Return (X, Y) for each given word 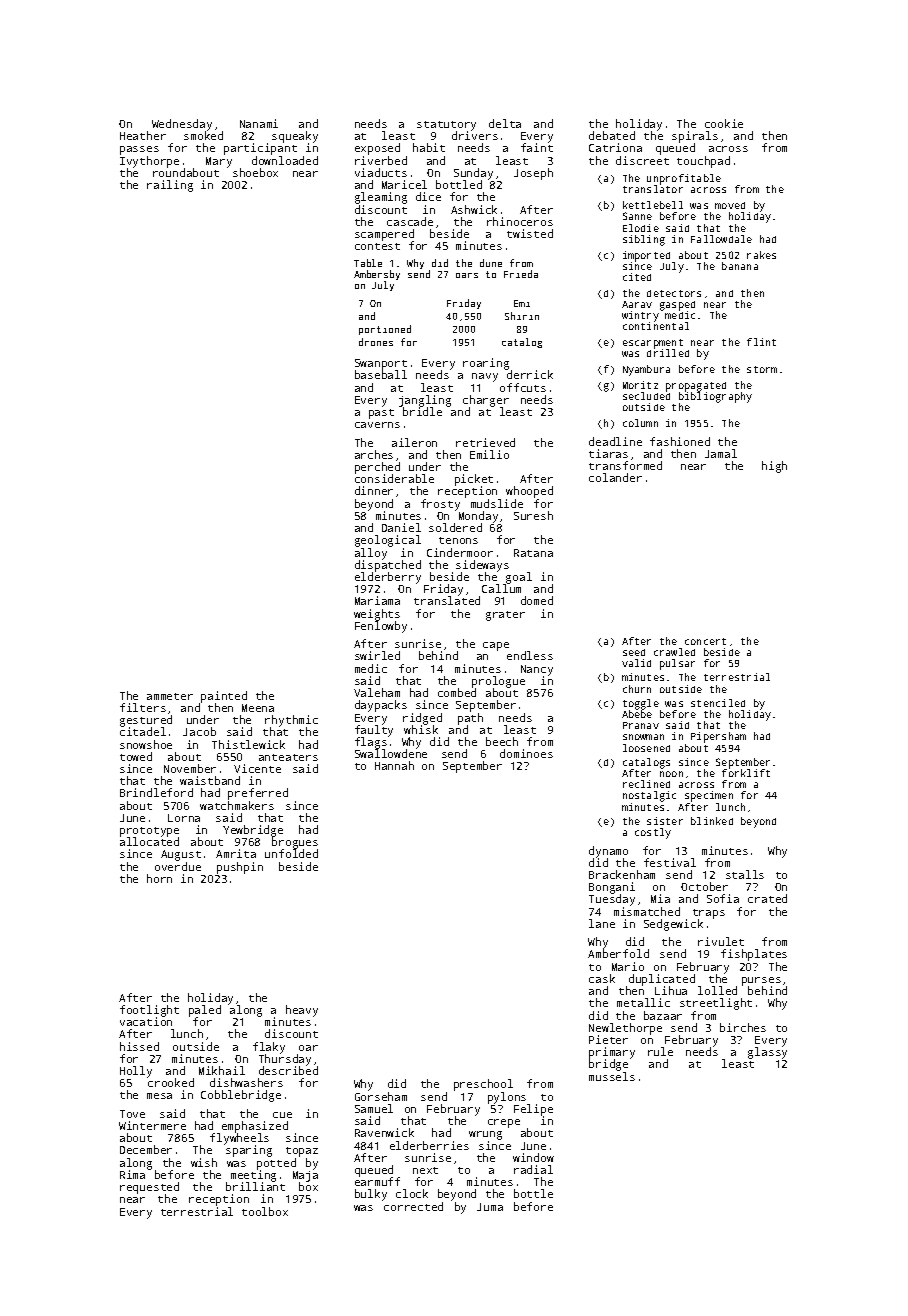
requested (149, 1188)
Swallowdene (391, 754)
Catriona (615, 147)
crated (767, 898)
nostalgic (649, 796)
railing (170, 186)
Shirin (522, 316)
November (190, 768)
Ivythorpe (149, 162)
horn (159, 878)
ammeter (170, 696)
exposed (377, 149)
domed (537, 600)
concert (705, 641)
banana (740, 266)
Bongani (612, 888)
